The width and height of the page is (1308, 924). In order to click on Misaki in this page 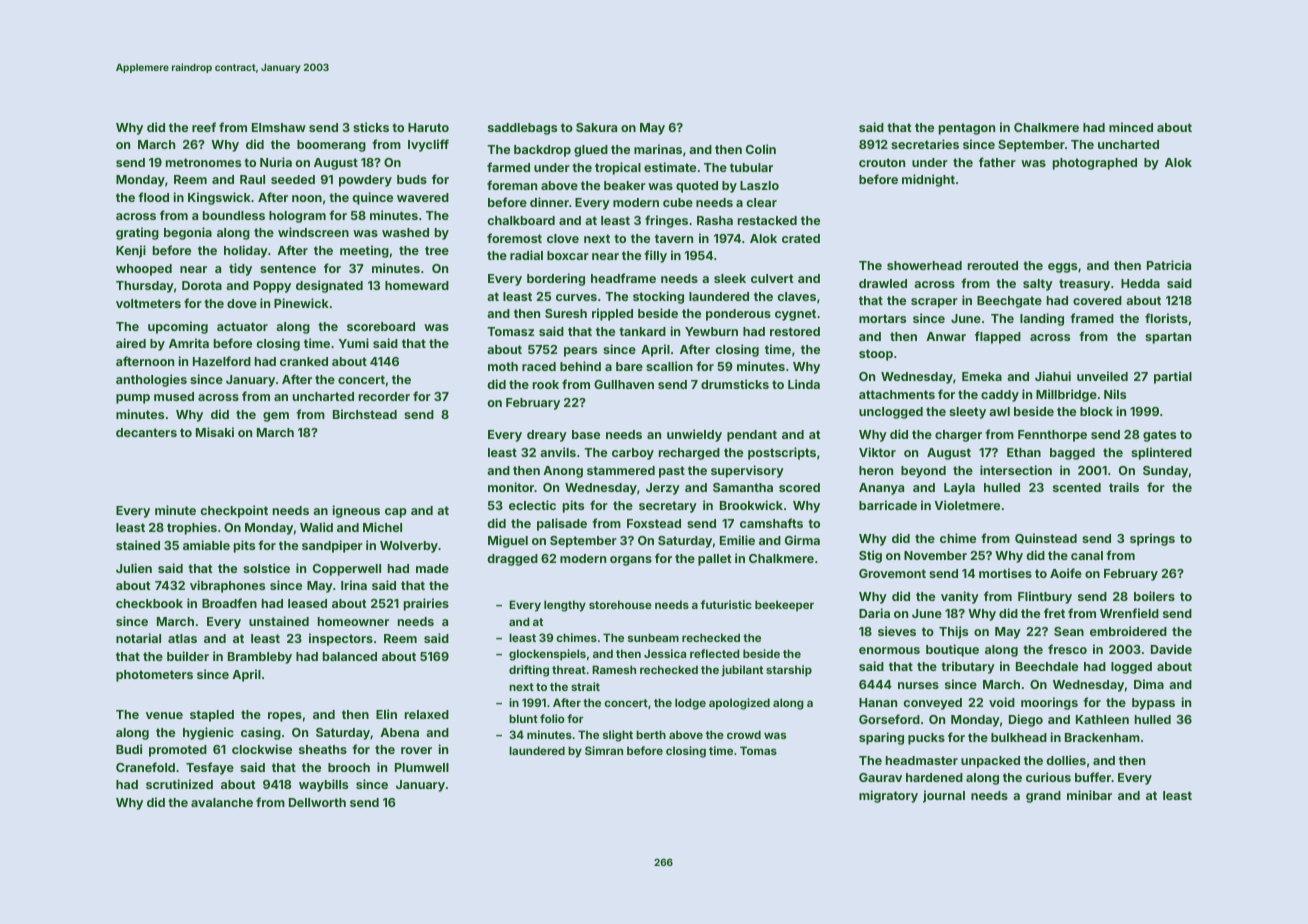, I will do `click(215, 432)`.
